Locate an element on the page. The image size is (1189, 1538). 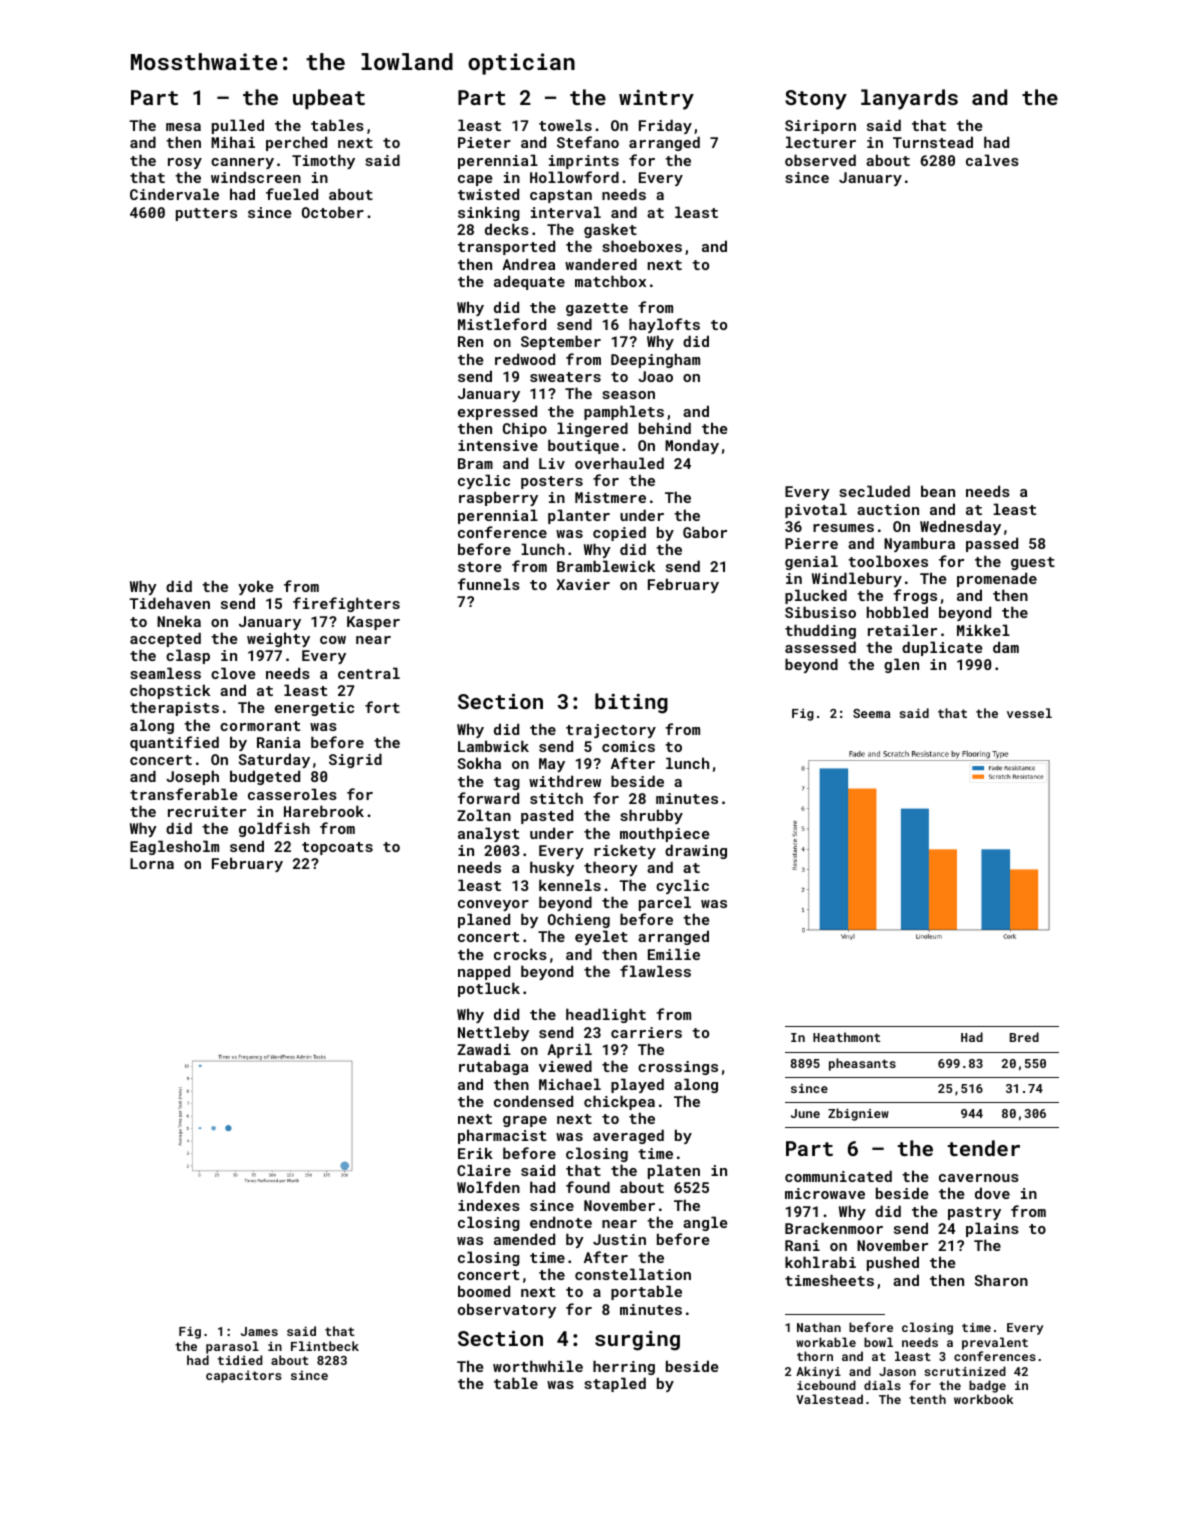
capacitors is located at coordinates (244, 1376).
